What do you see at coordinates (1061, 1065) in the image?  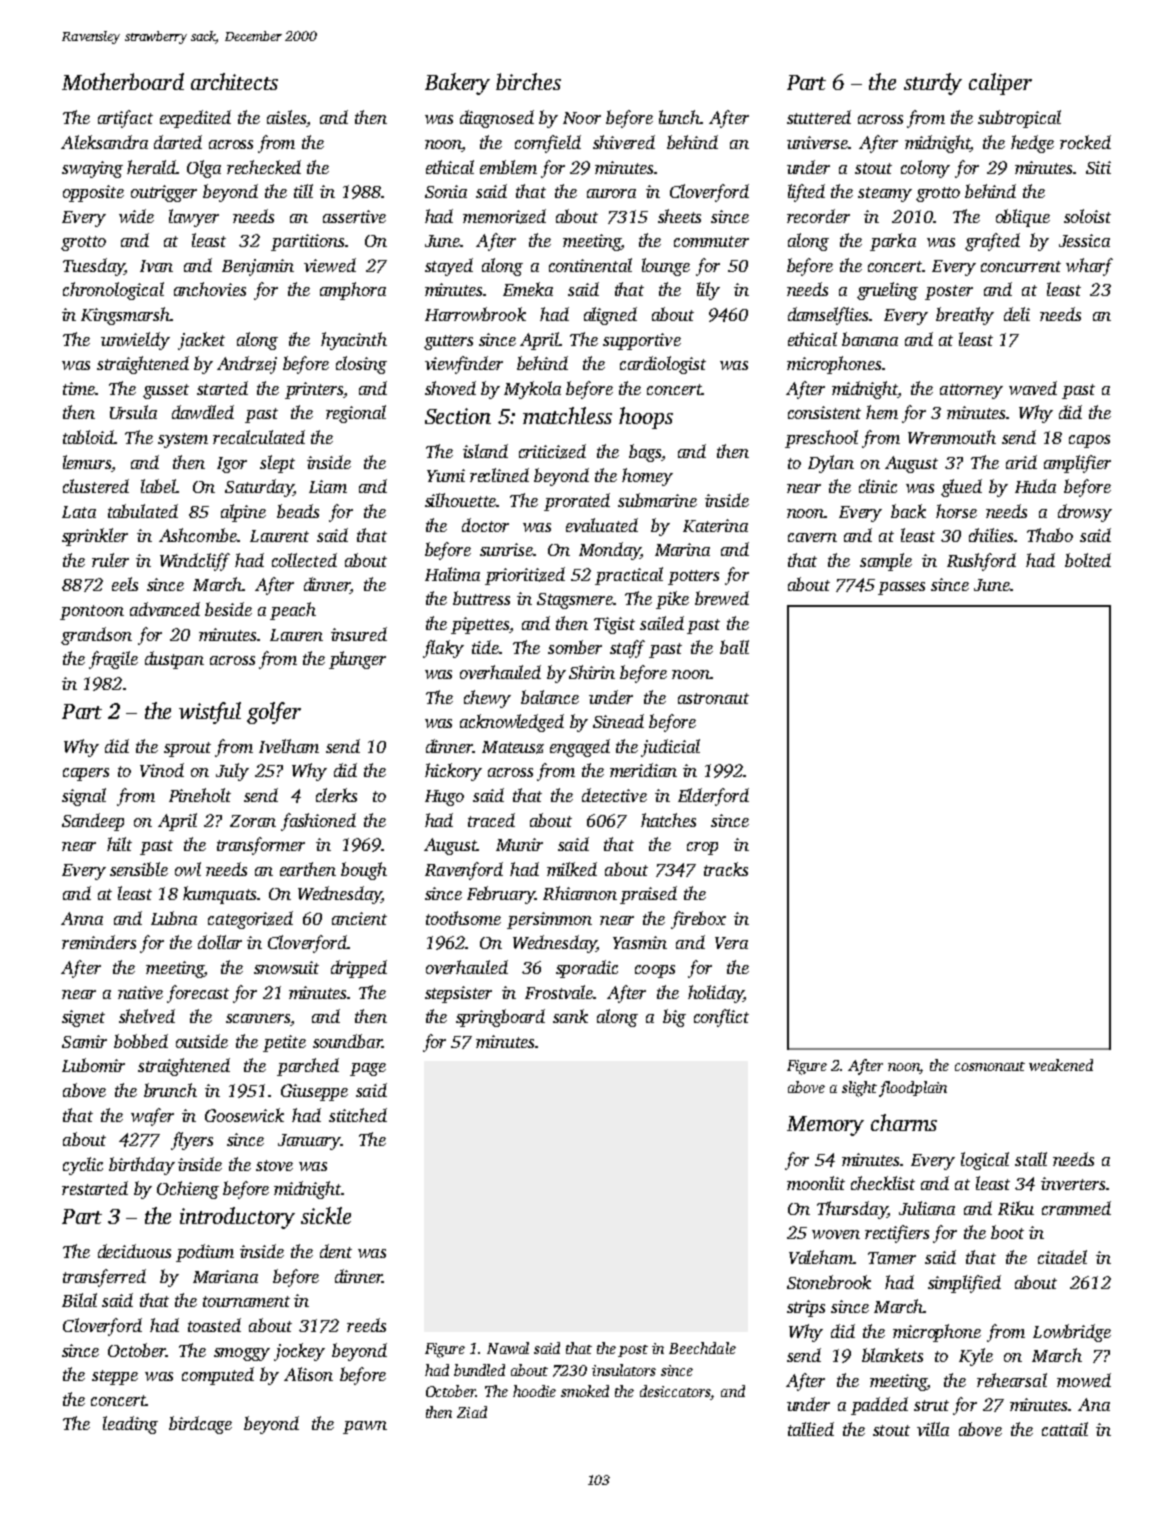 I see `weakened` at bounding box center [1061, 1065].
